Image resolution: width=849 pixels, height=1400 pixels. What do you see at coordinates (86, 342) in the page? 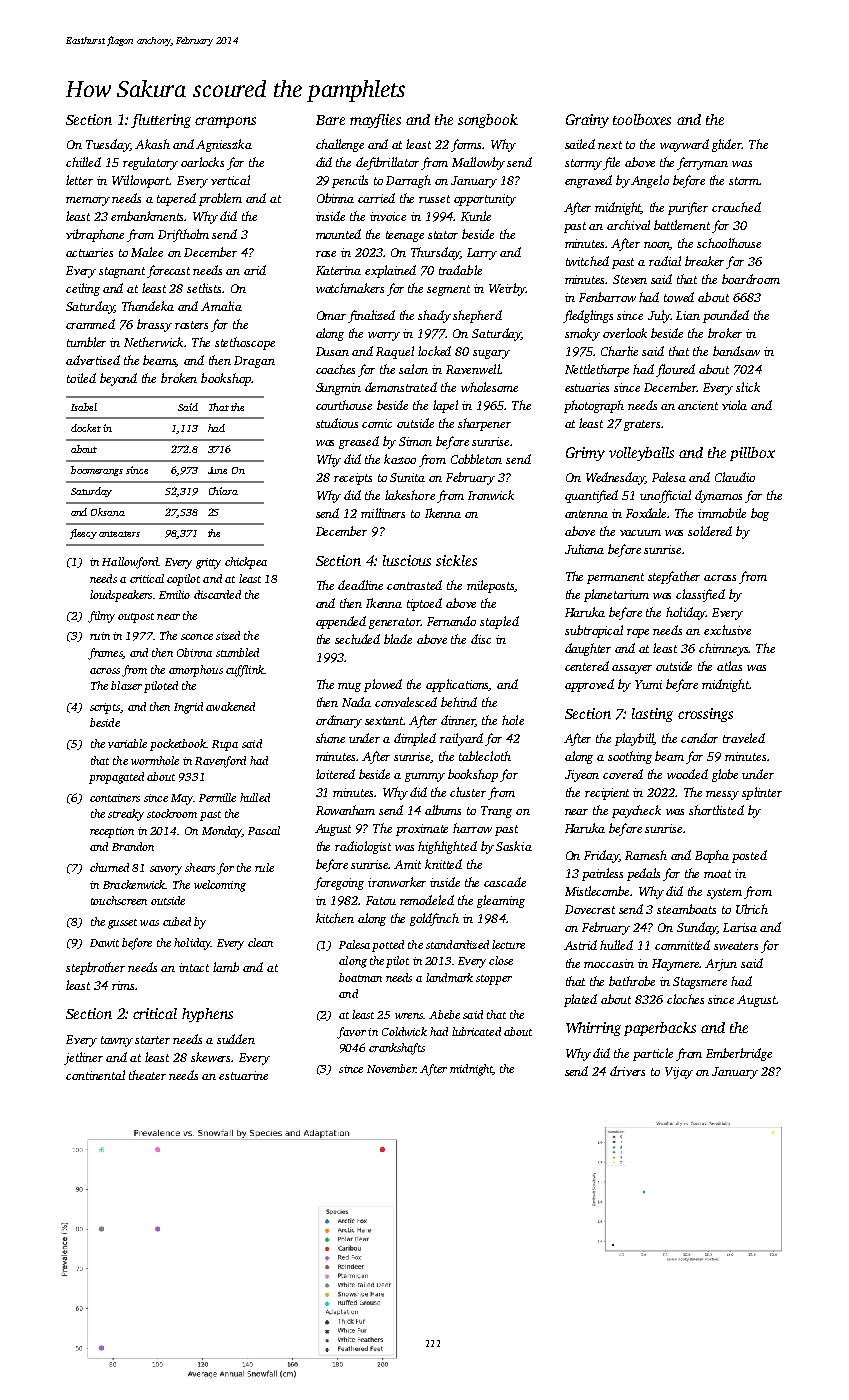
I see `tumbler` at bounding box center [86, 342].
